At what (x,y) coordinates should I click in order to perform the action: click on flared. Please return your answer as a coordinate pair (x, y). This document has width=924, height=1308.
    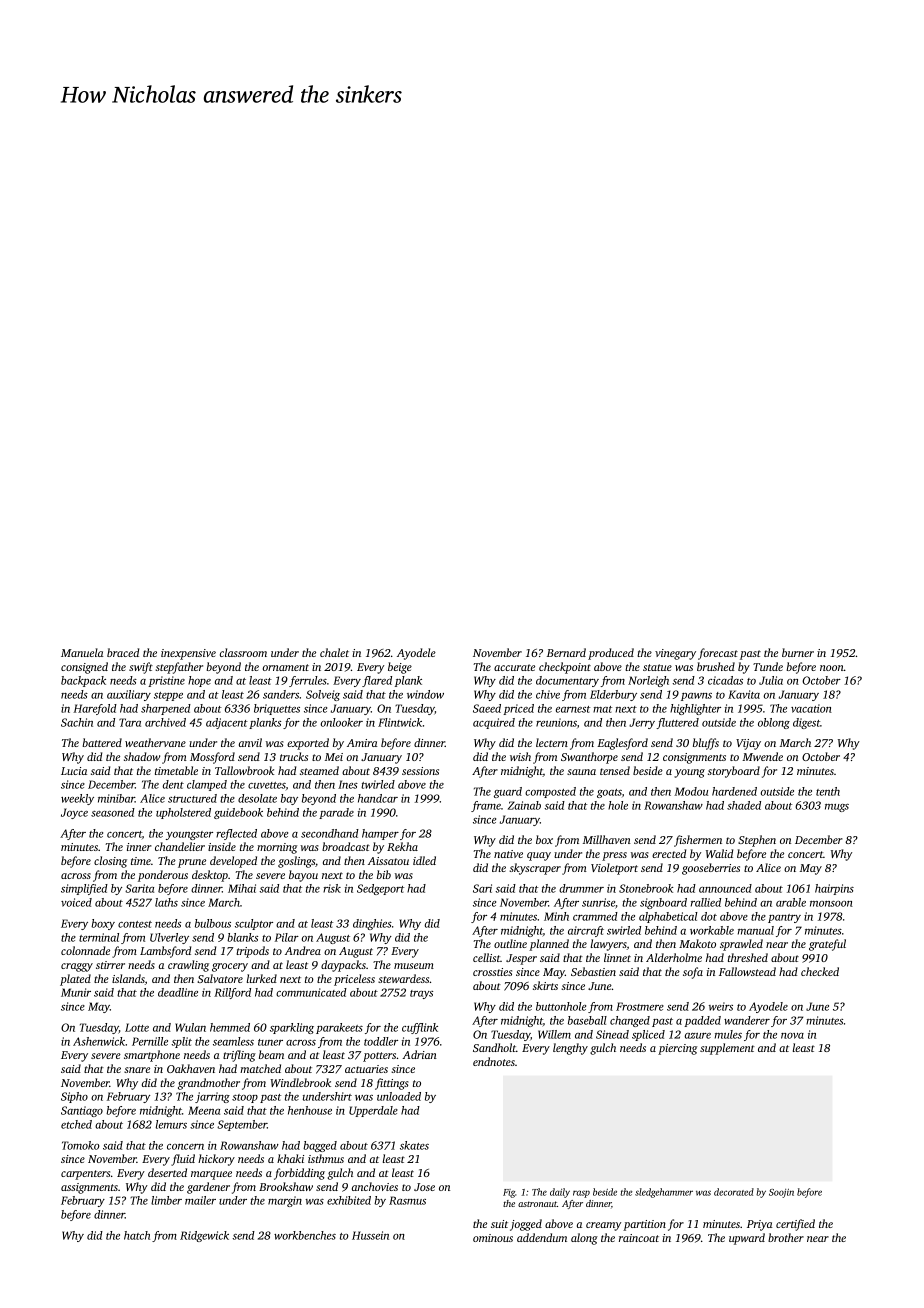
    Looking at the image, I should click on (377, 681).
